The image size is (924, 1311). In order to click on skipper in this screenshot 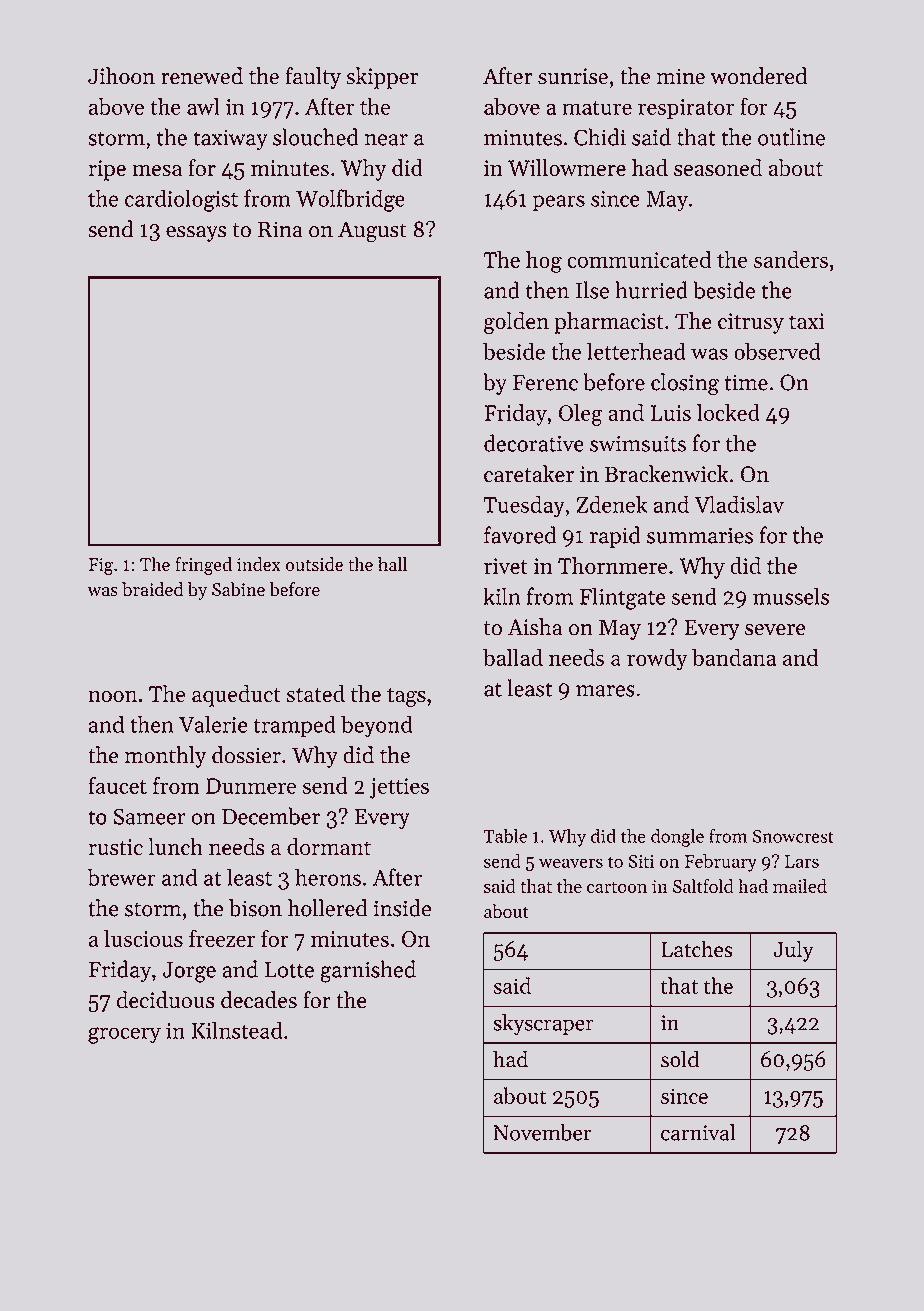, I will do `click(382, 78)`.
